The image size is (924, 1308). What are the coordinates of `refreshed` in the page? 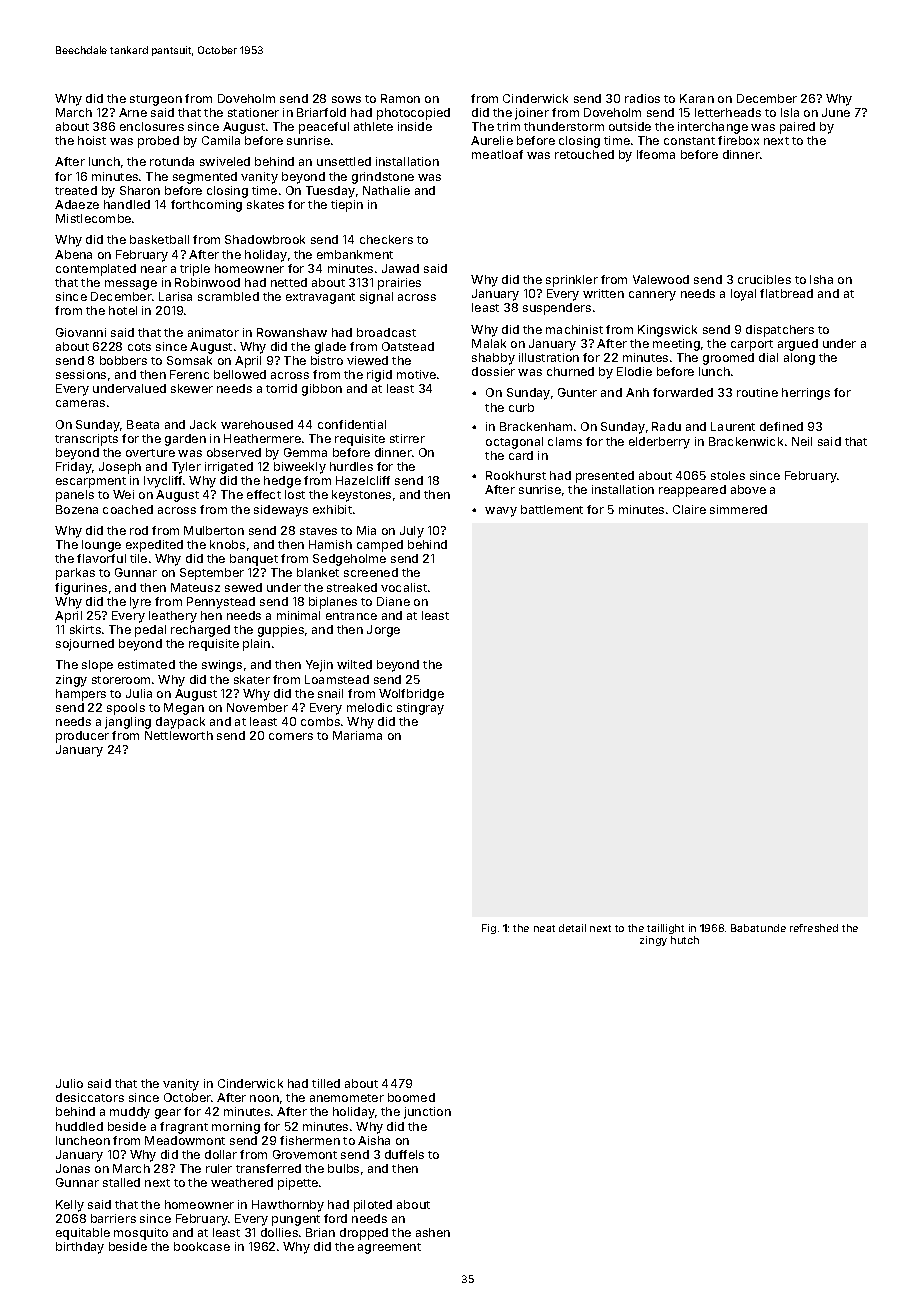 It's located at (814, 928).
